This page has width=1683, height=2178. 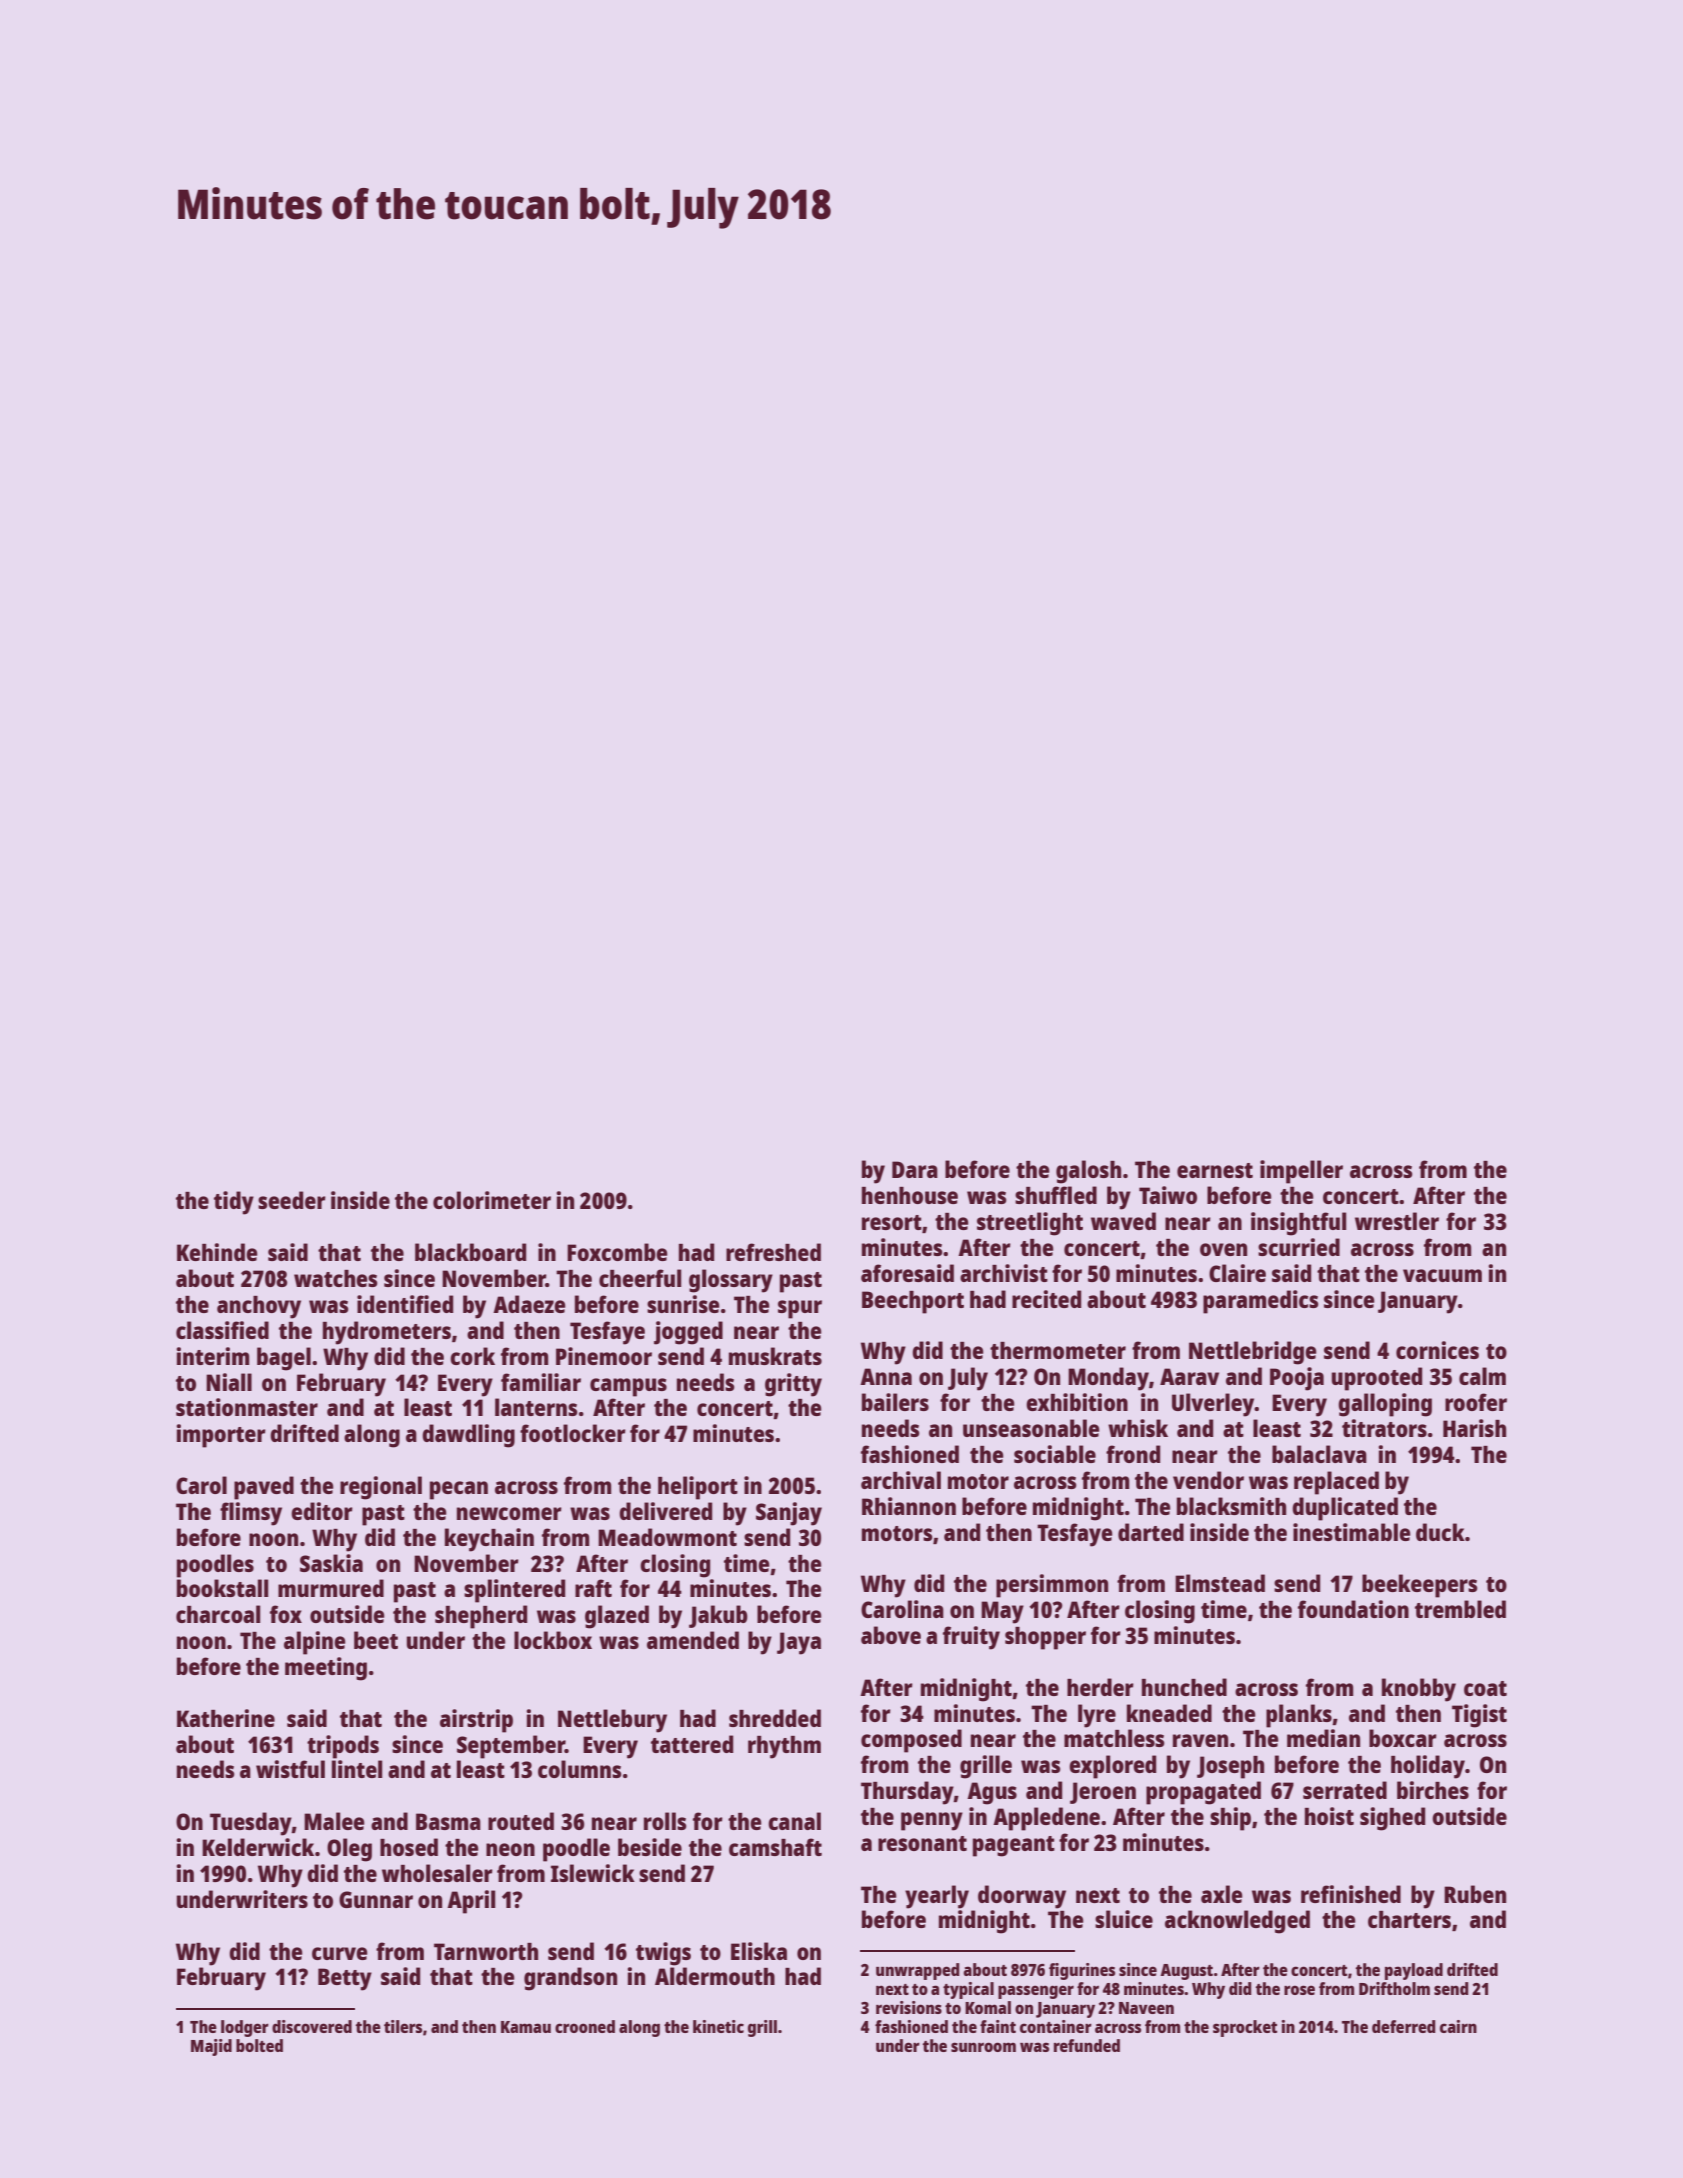 I want to click on hydrometers, so click(x=387, y=1333).
